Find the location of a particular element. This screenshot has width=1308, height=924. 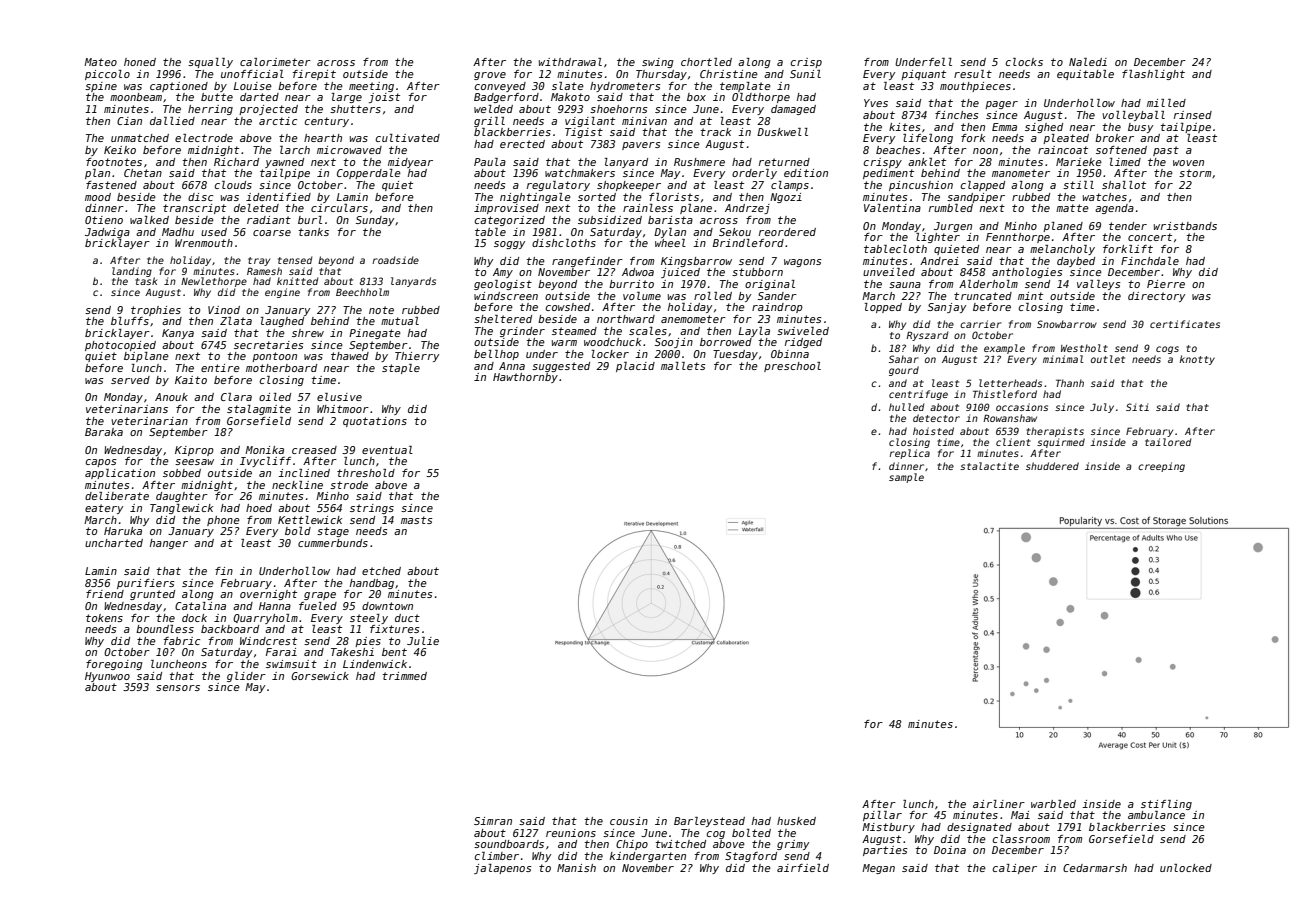

honed is located at coordinates (140, 62).
